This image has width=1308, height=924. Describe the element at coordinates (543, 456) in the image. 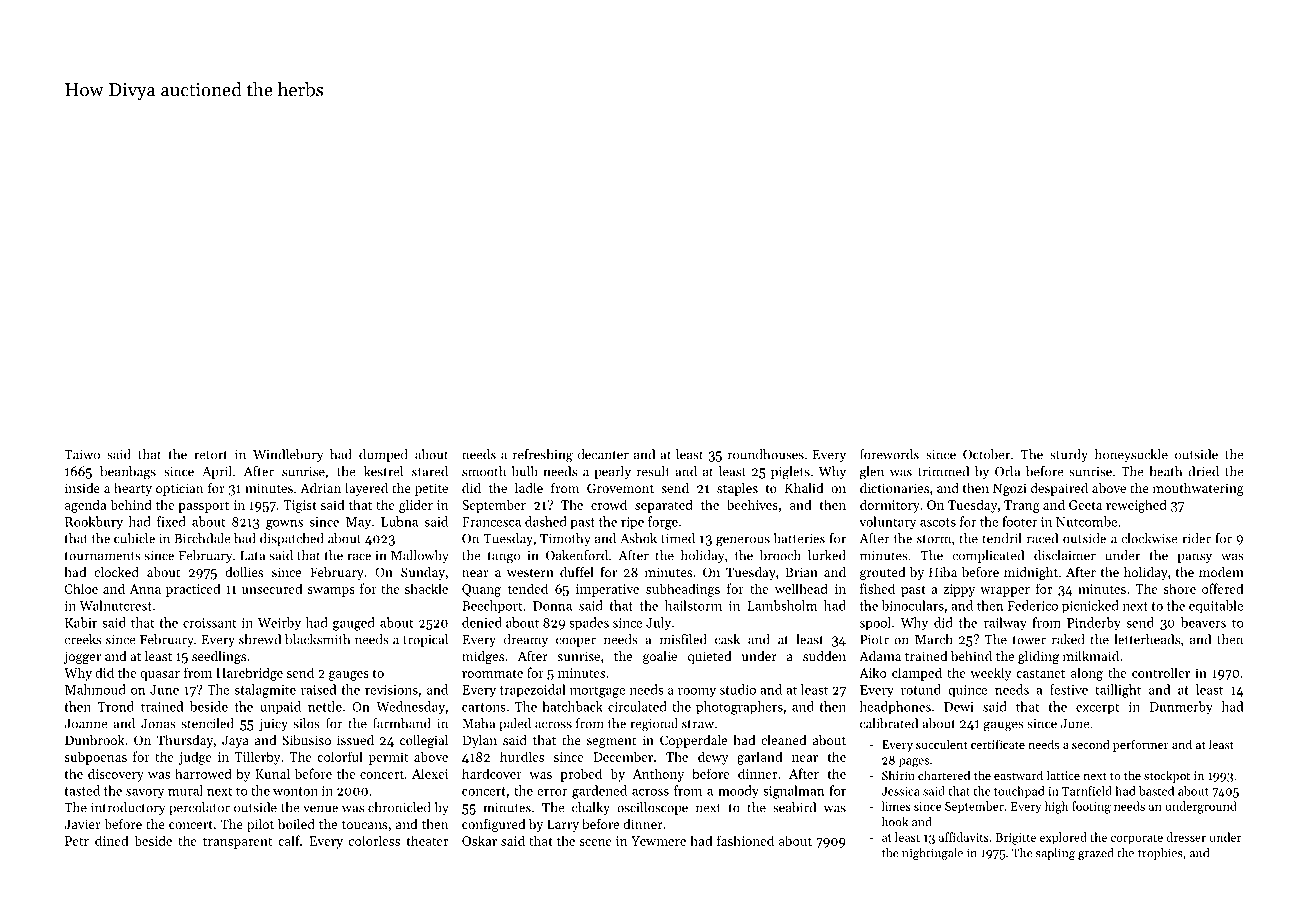

I see `refreshing` at that location.
